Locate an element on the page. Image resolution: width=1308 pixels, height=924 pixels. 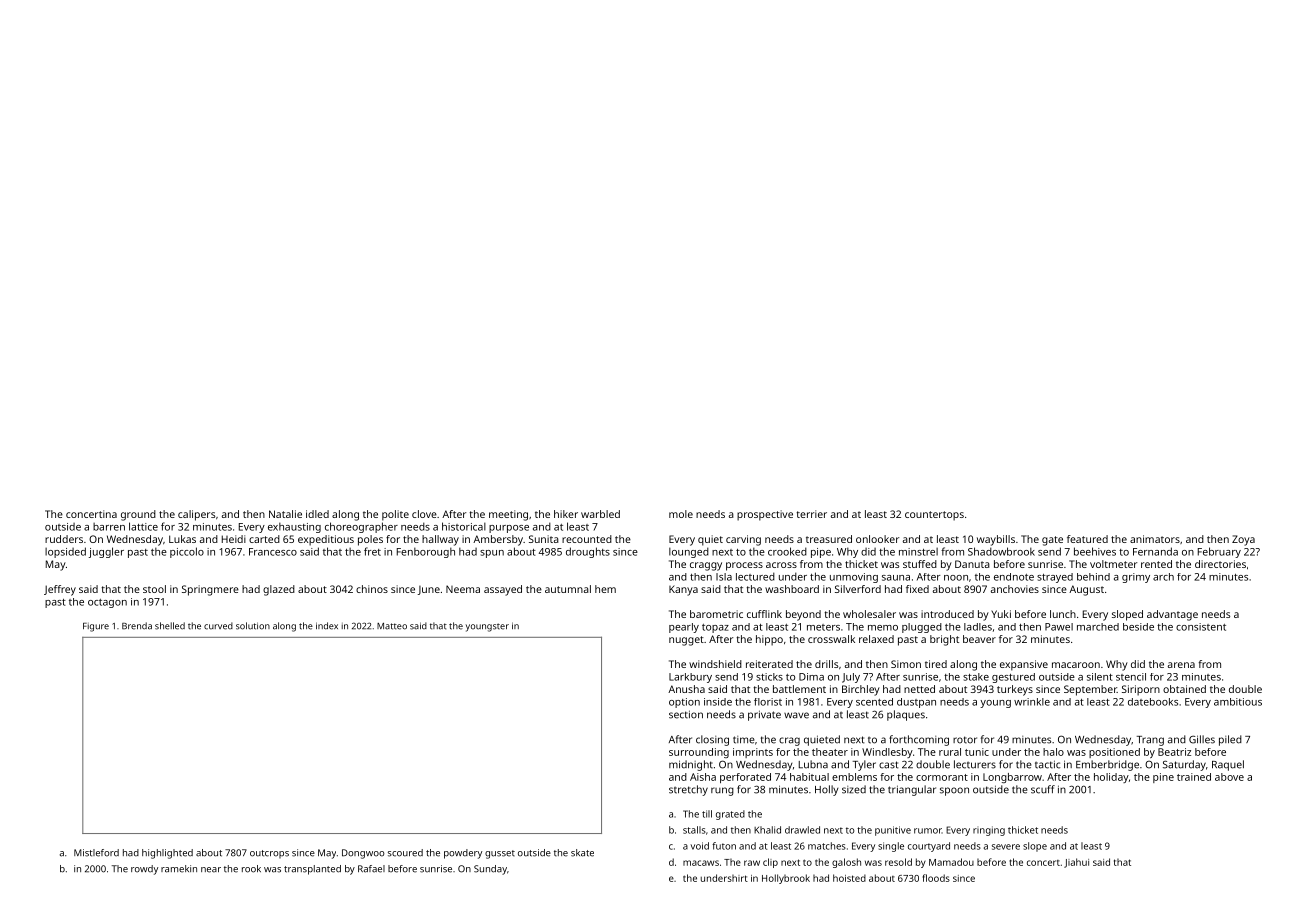
Natalie is located at coordinates (285, 514).
